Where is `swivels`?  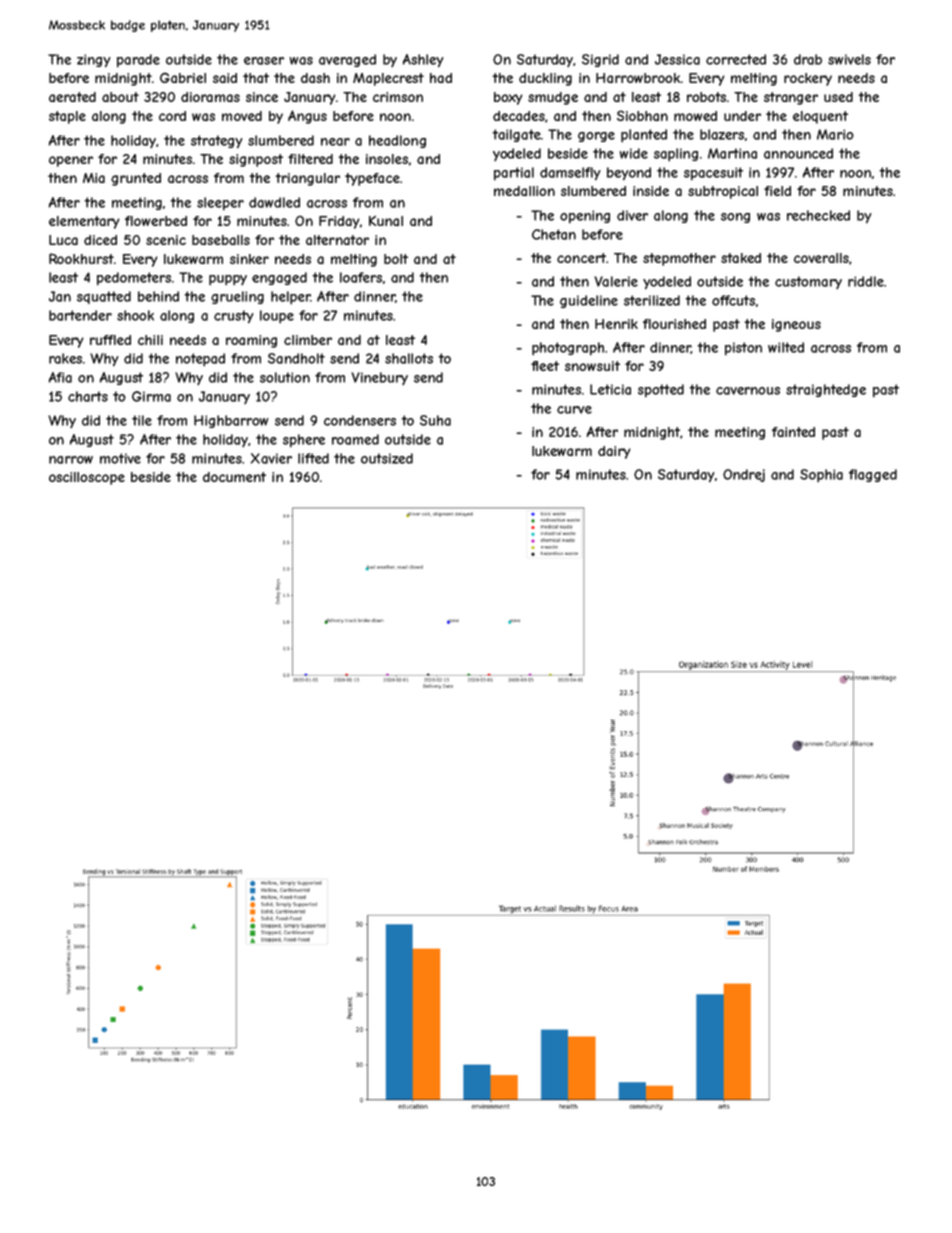 swivels is located at coordinates (849, 59).
